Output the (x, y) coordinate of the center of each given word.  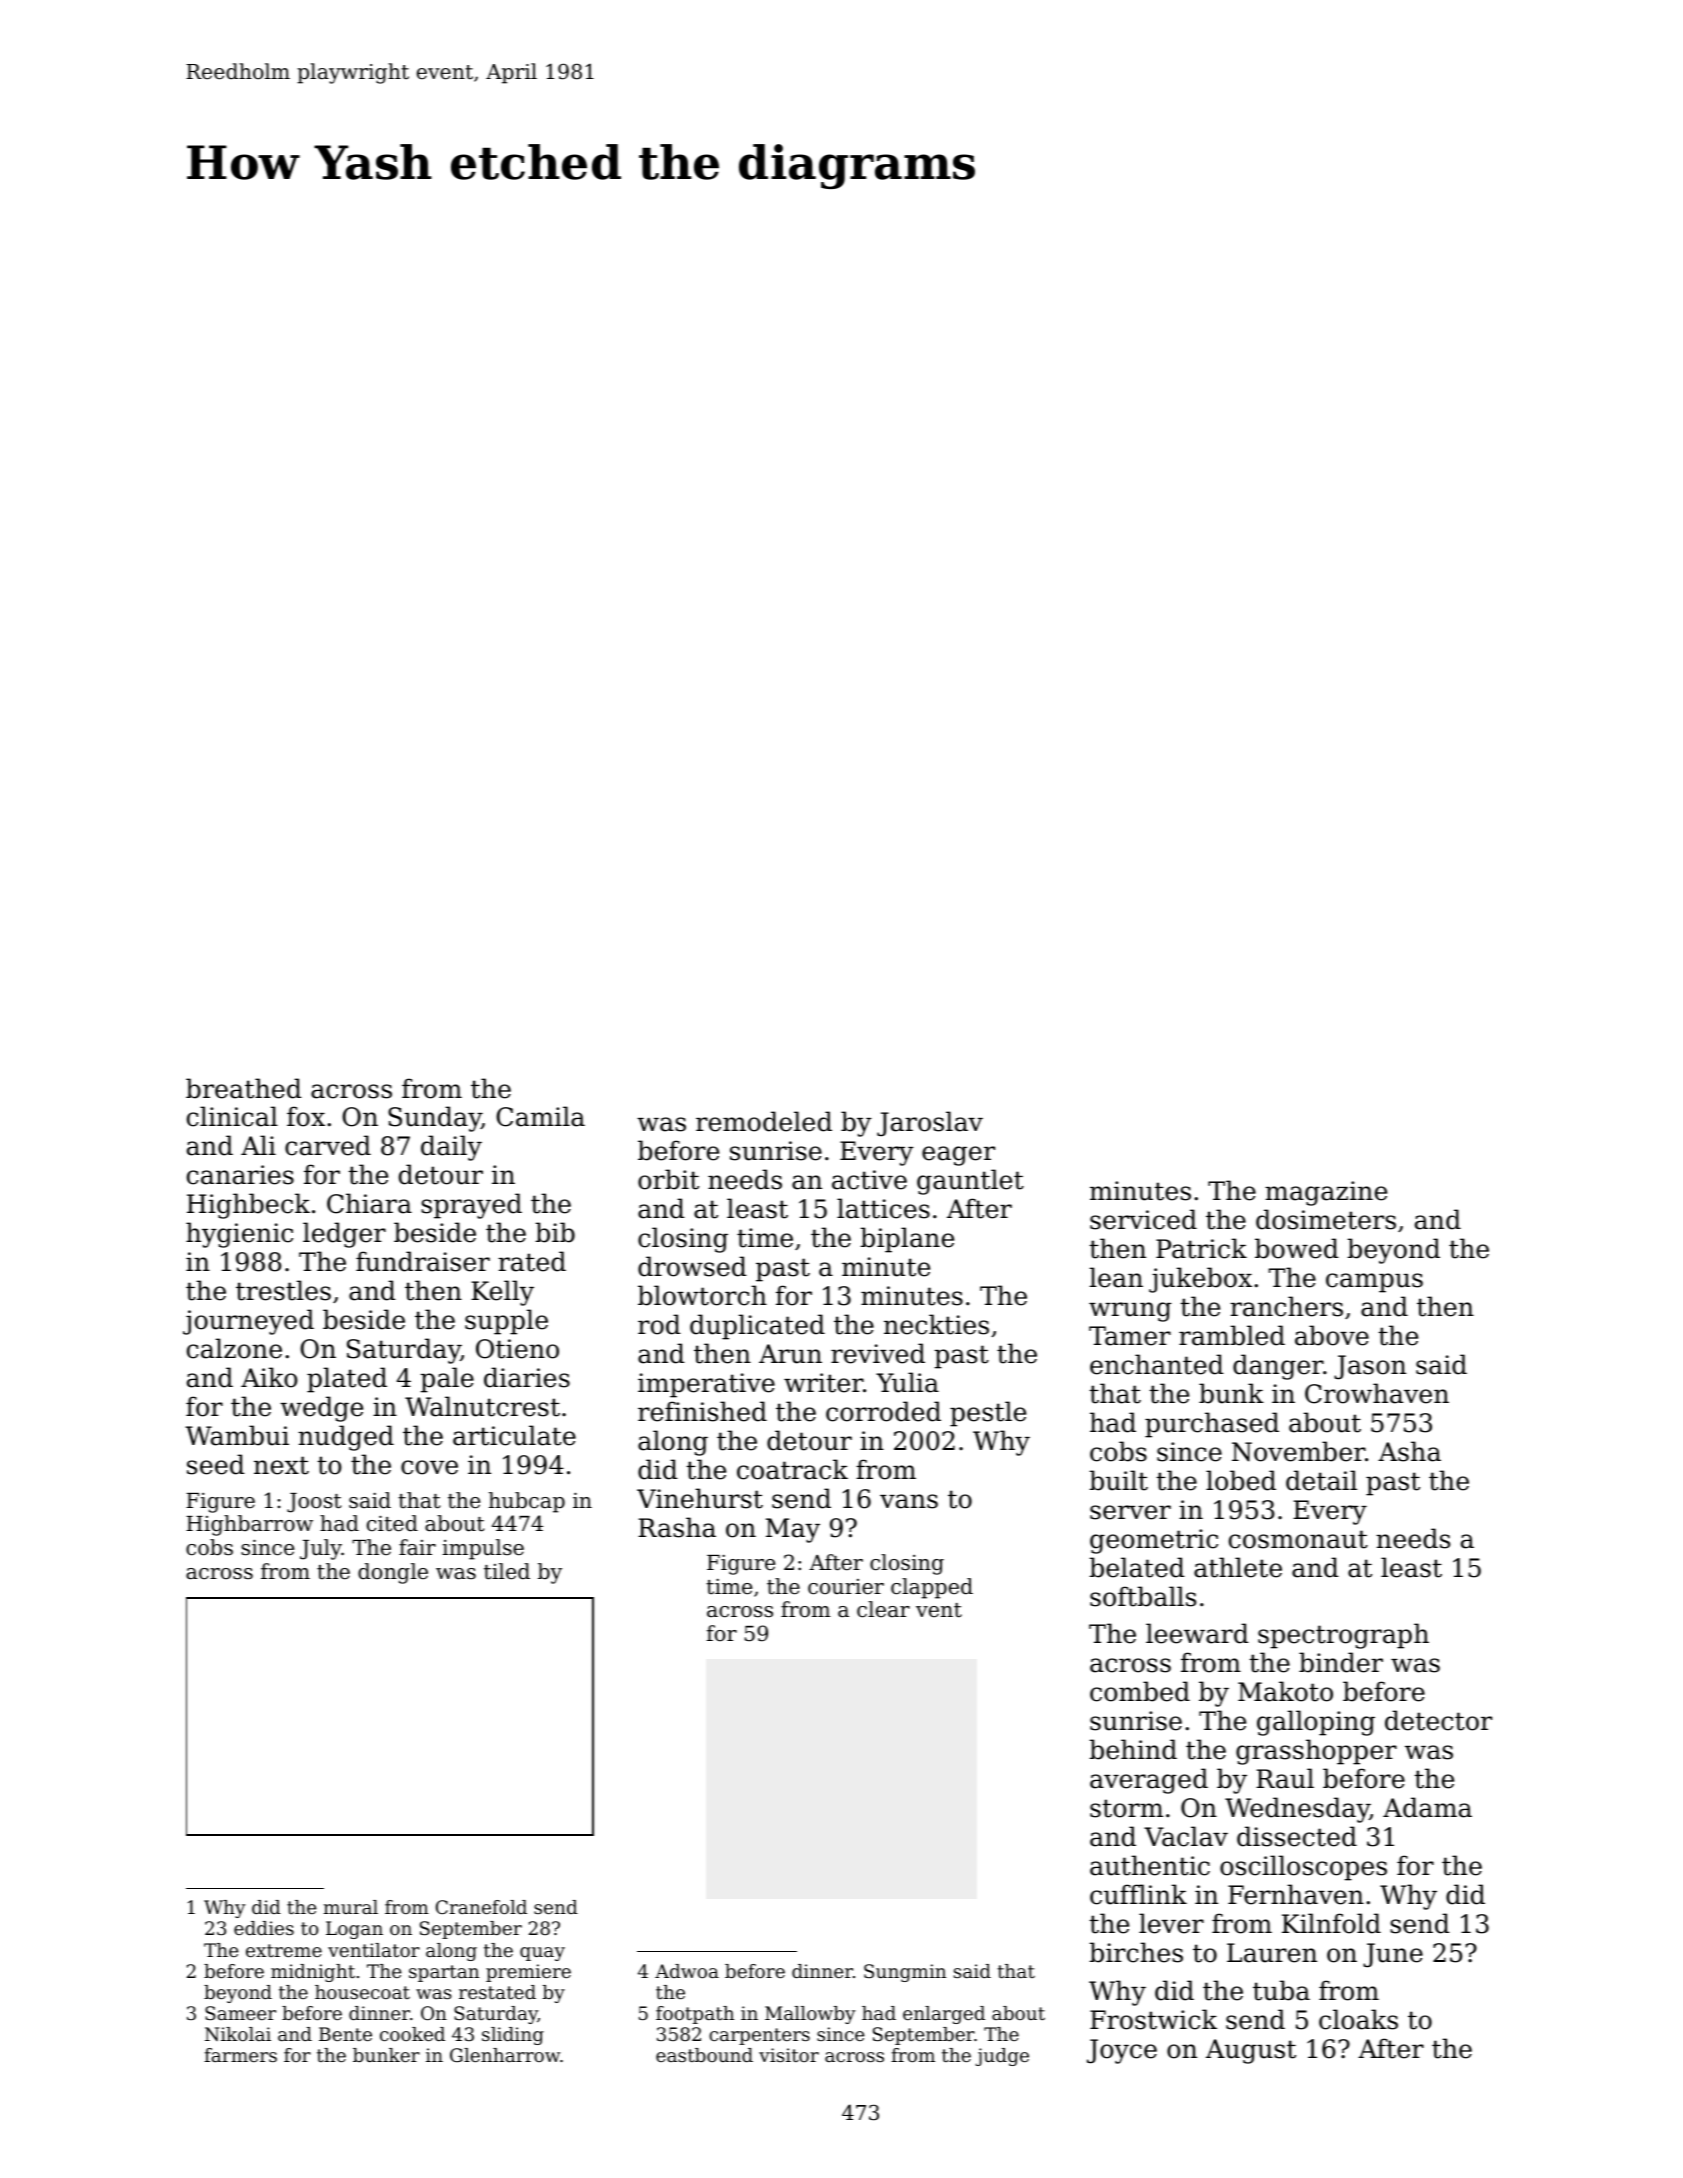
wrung (1130, 1312)
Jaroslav (930, 1124)
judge (1002, 2057)
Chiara (369, 1203)
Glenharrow (505, 2055)
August (1251, 2051)
